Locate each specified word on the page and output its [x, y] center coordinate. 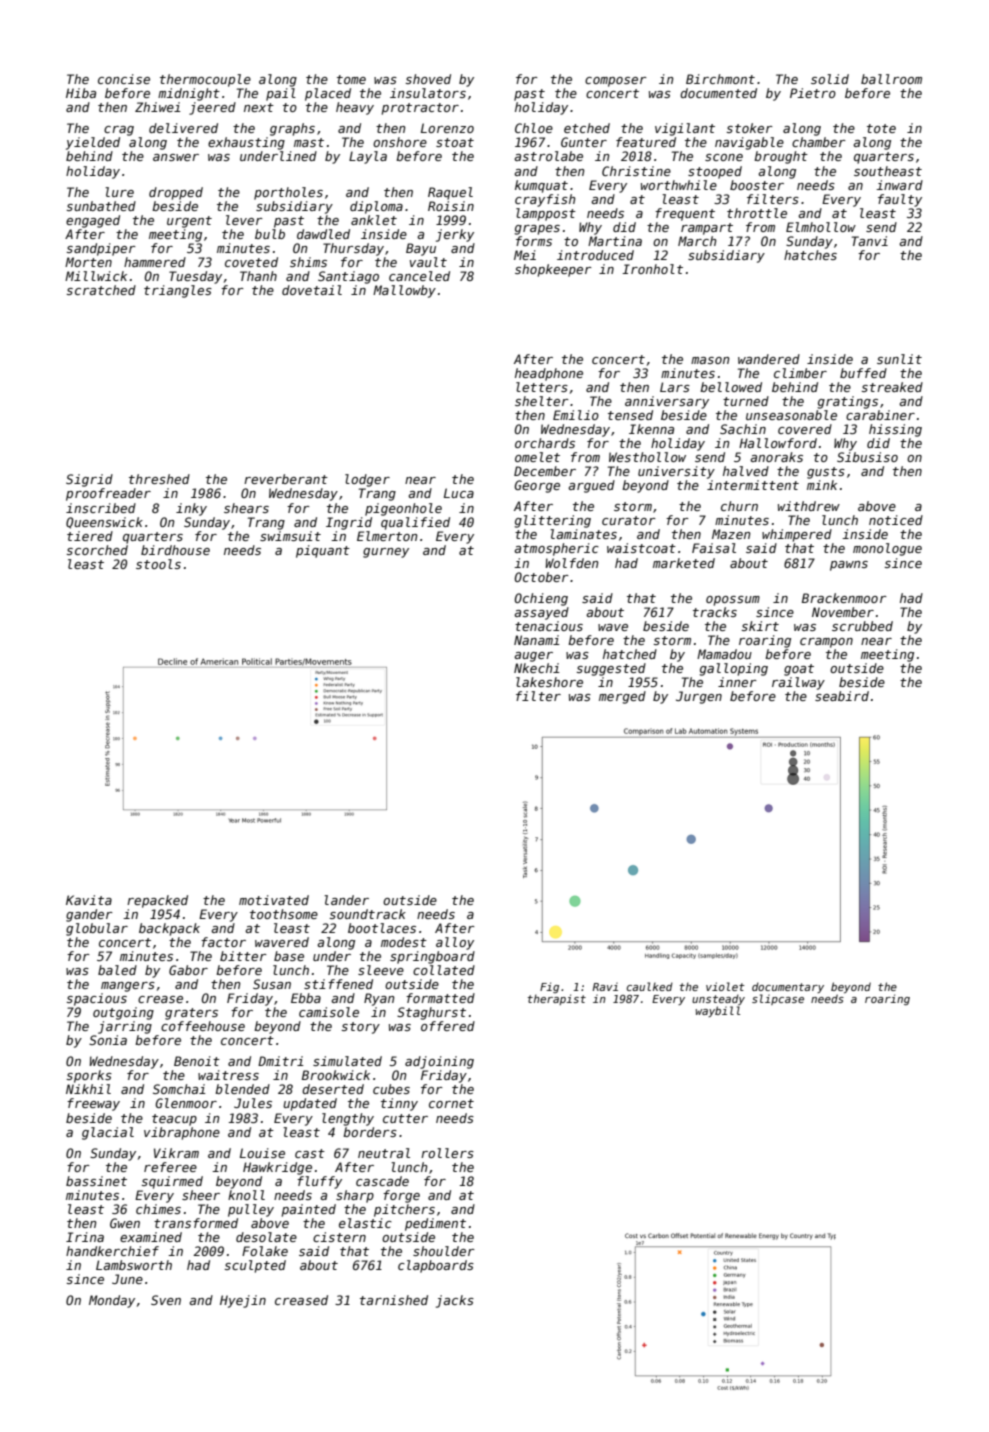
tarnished [394, 1300]
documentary [788, 987]
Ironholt [652, 269]
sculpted [255, 1266]
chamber [819, 142]
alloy [455, 943]
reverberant [286, 479]
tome [351, 79]
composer [616, 82]
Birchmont [720, 79]
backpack [169, 929]
